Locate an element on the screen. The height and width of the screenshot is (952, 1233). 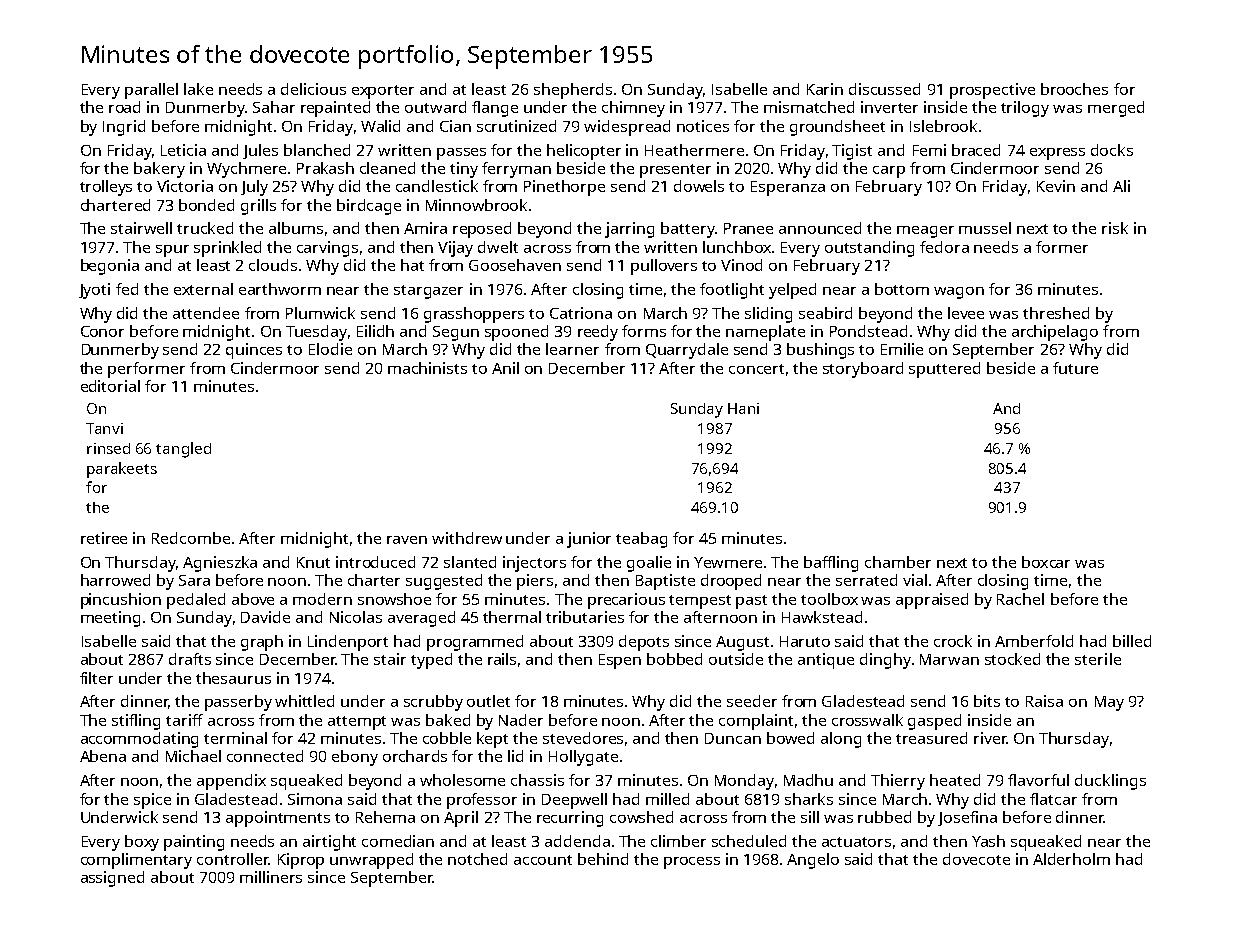
April is located at coordinates (461, 819).
